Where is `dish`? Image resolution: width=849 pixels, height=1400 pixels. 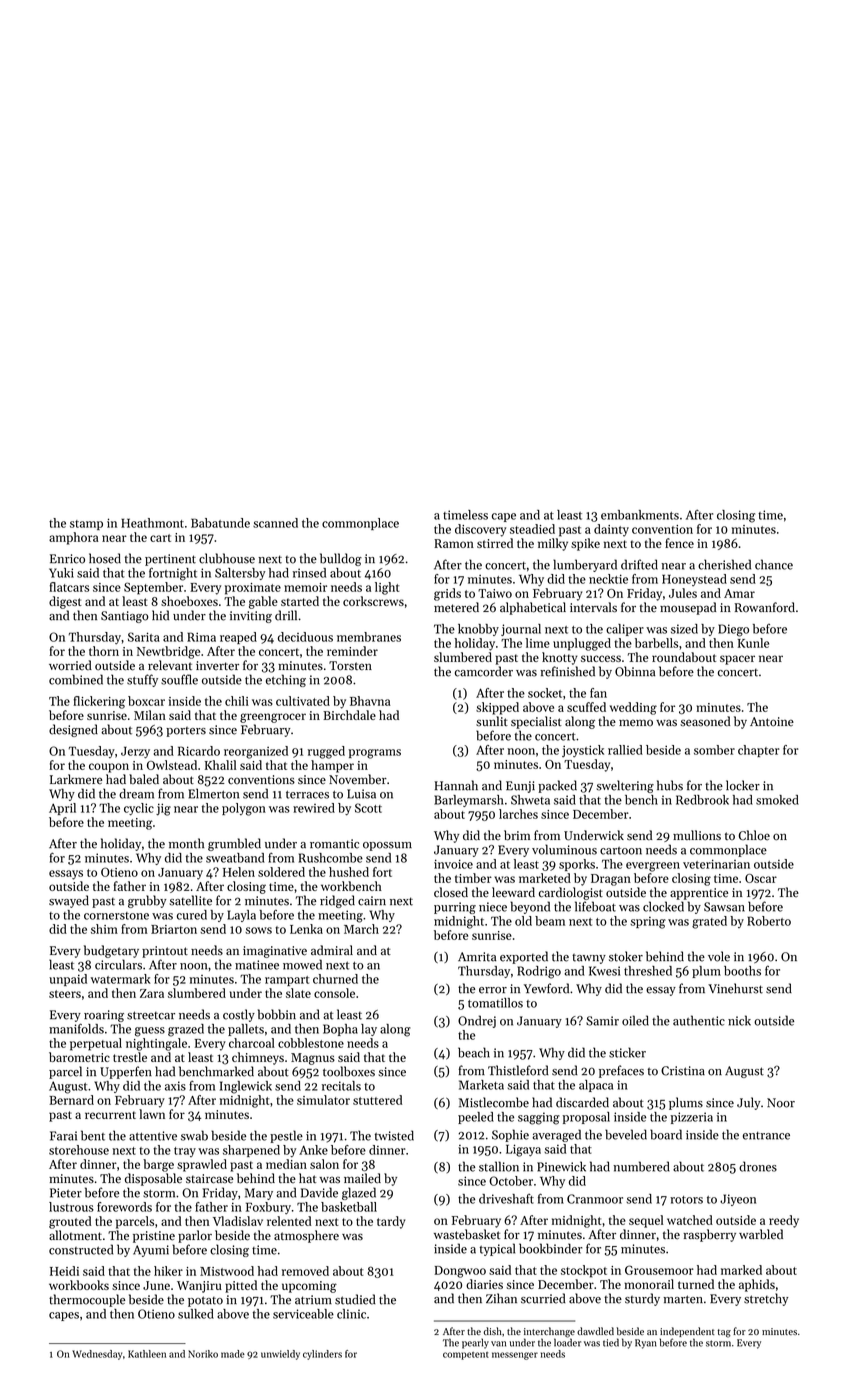 dish is located at coordinates (493, 1331).
